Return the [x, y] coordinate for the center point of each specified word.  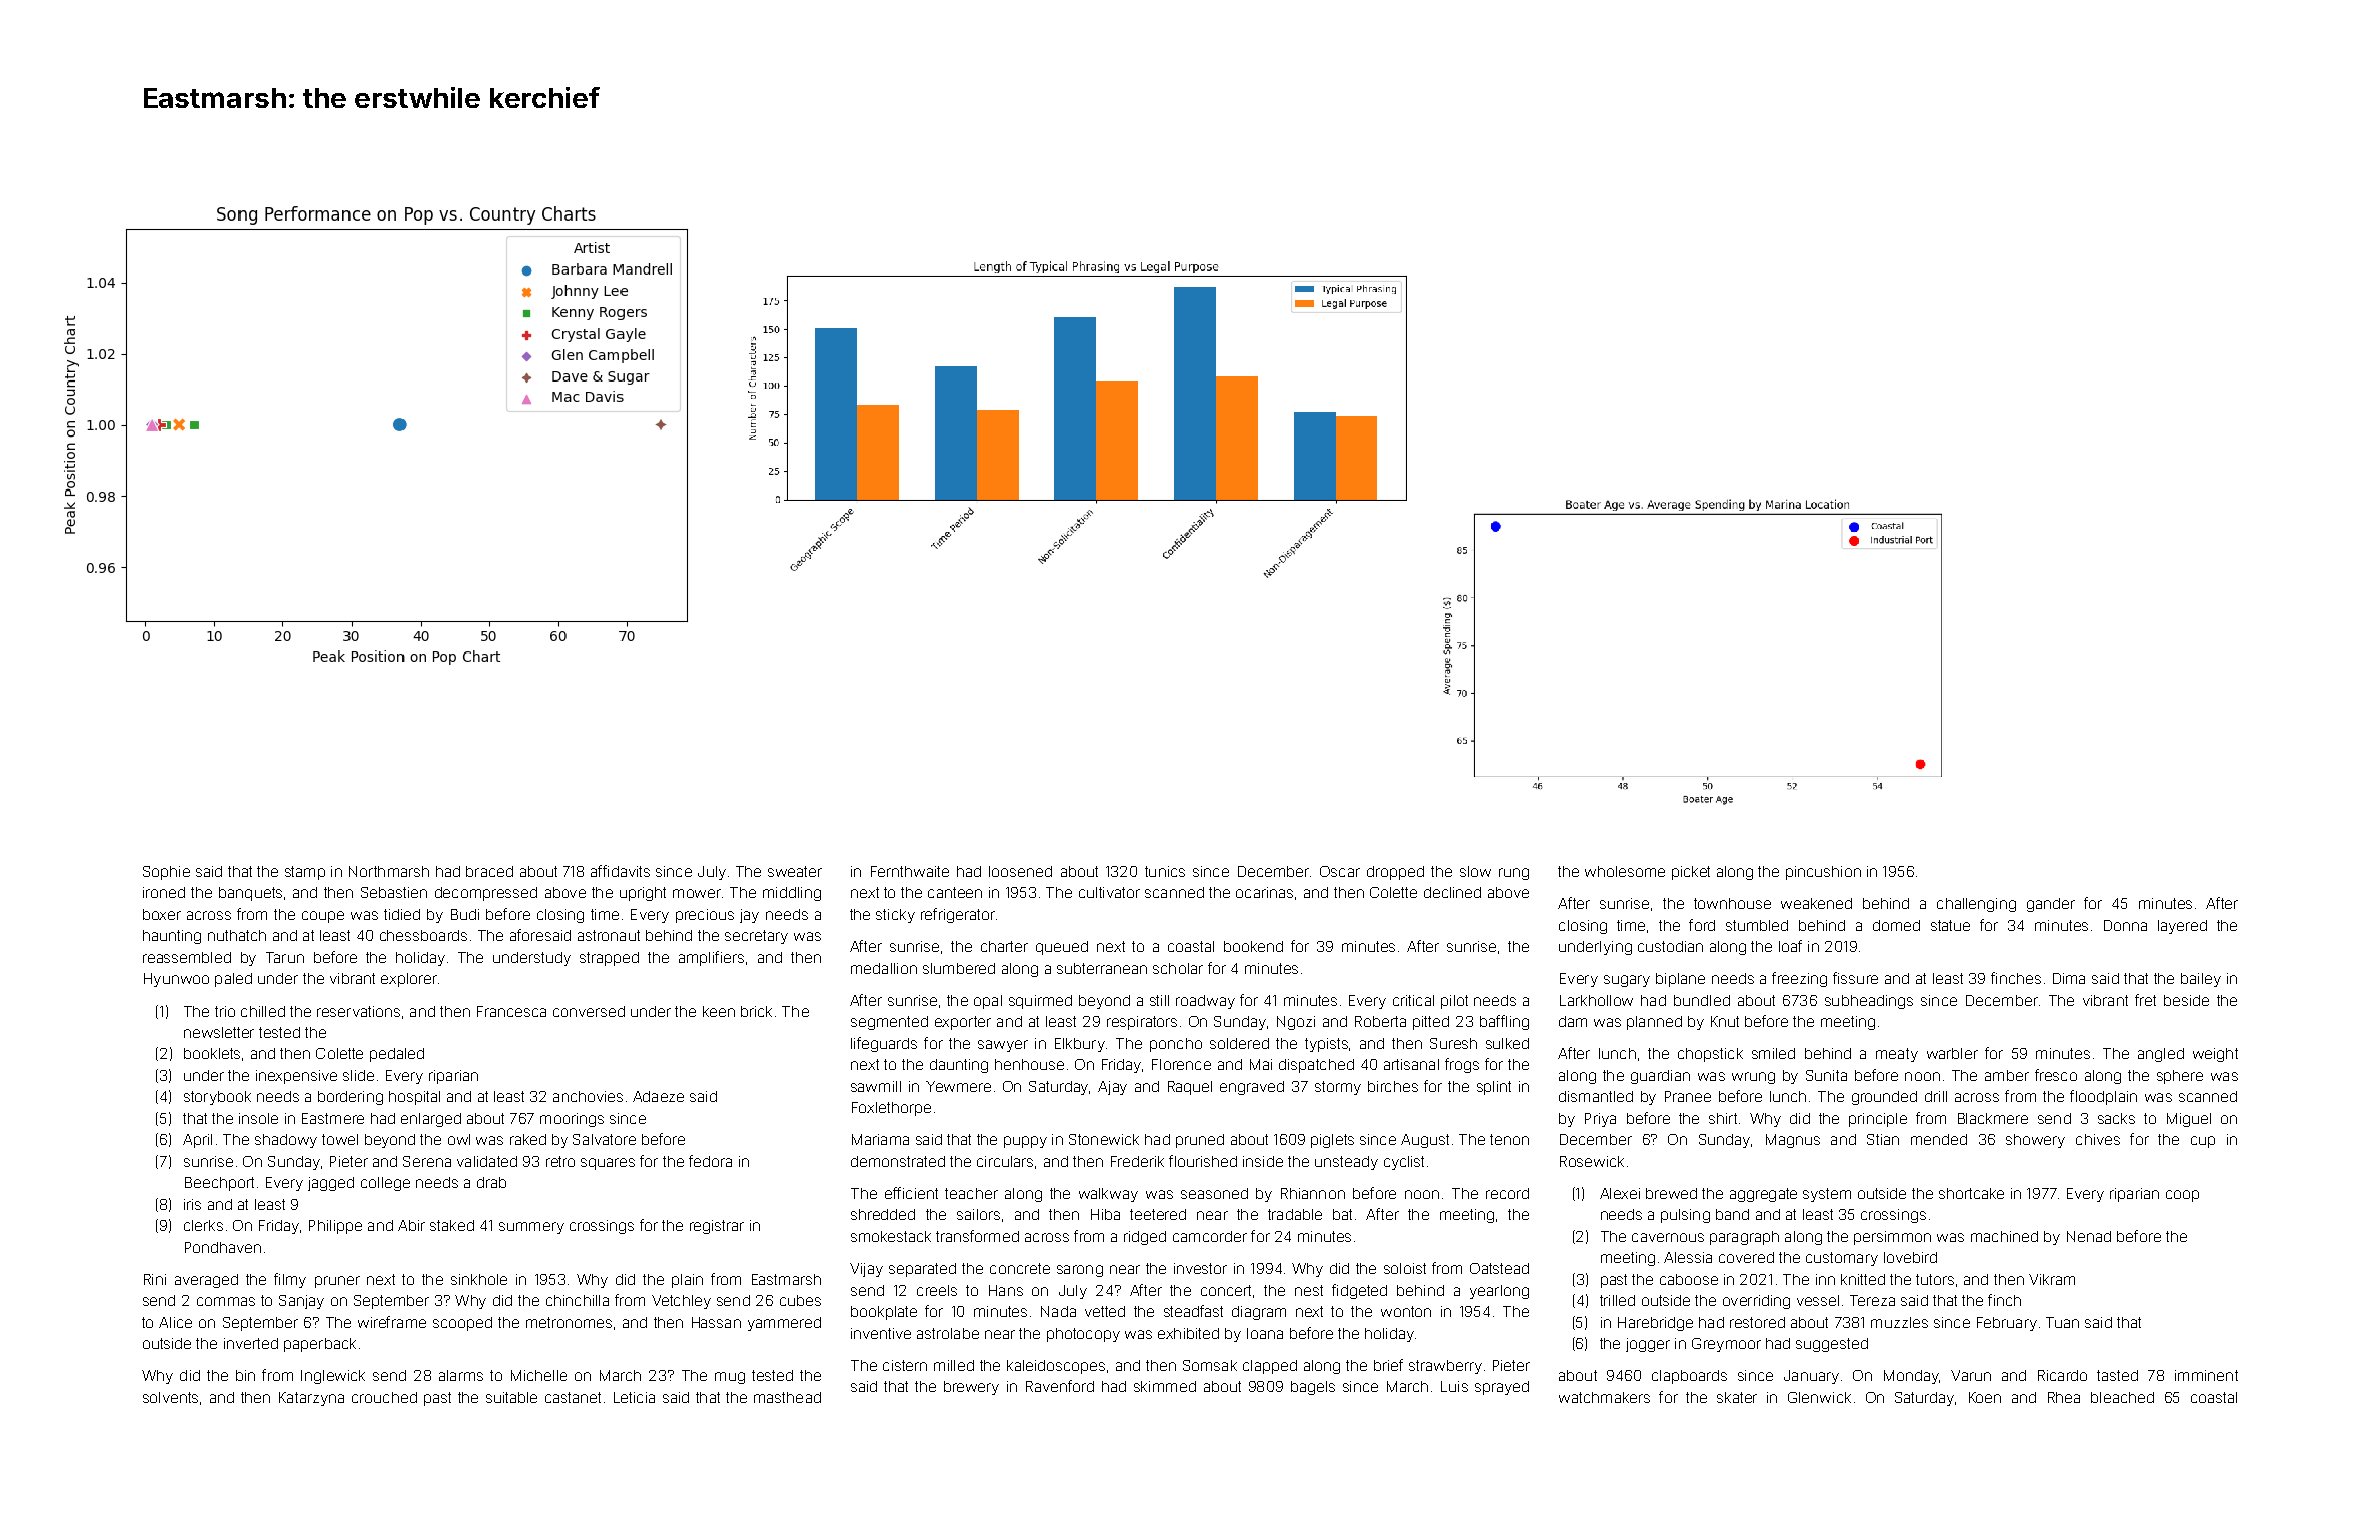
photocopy [1083, 1335]
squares [608, 1164]
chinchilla [577, 1300]
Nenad [2089, 1236]
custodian [1670, 946]
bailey [2201, 980]
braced [489, 871]
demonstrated [898, 1161]
